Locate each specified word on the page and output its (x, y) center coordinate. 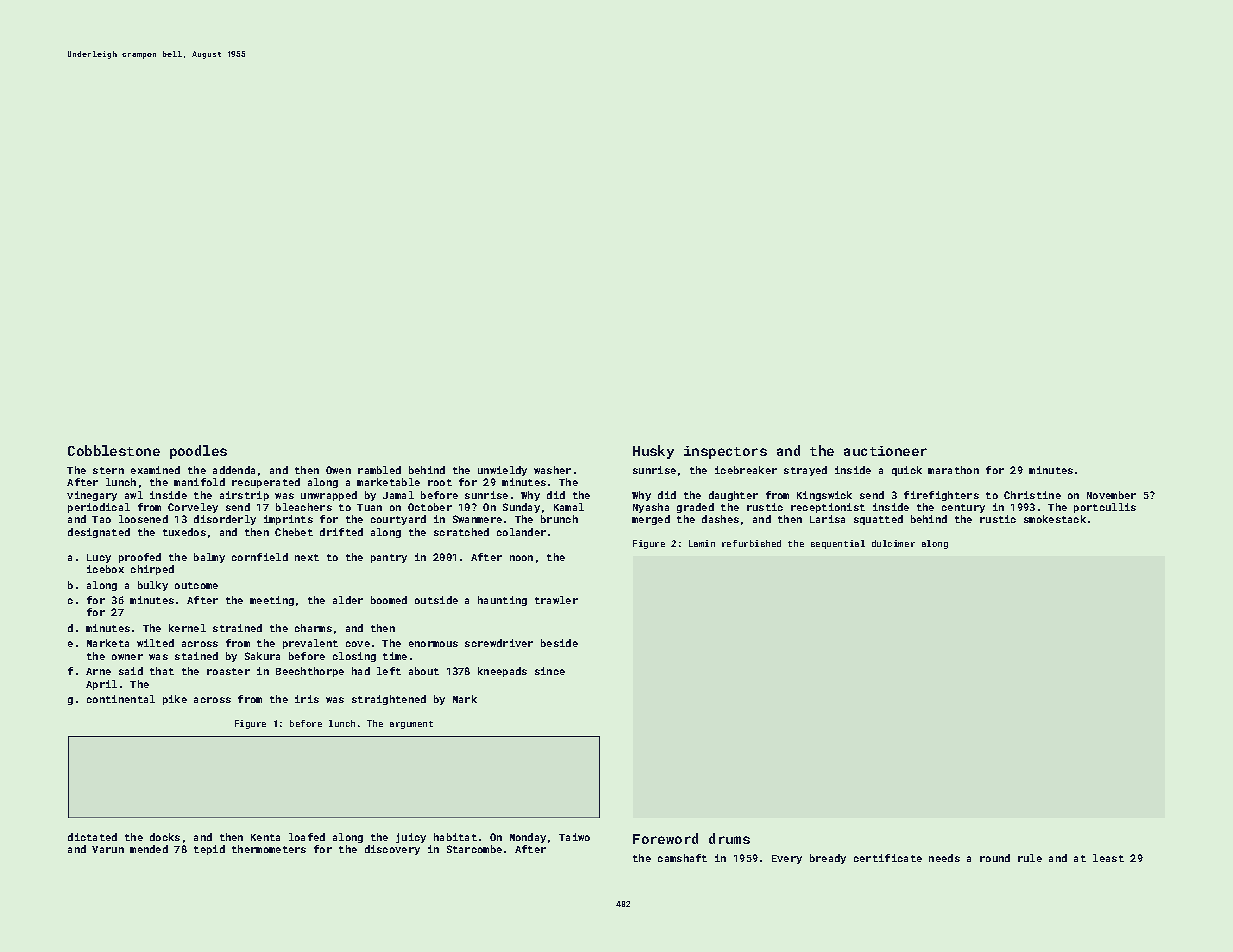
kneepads (502, 672)
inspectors (725, 452)
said (131, 671)
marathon (953, 470)
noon (521, 558)
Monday (528, 838)
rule (1030, 858)
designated (99, 533)
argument (411, 725)
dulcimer (893, 543)
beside (559, 643)
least (1108, 858)
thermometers (269, 849)
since (550, 671)
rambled (379, 470)
